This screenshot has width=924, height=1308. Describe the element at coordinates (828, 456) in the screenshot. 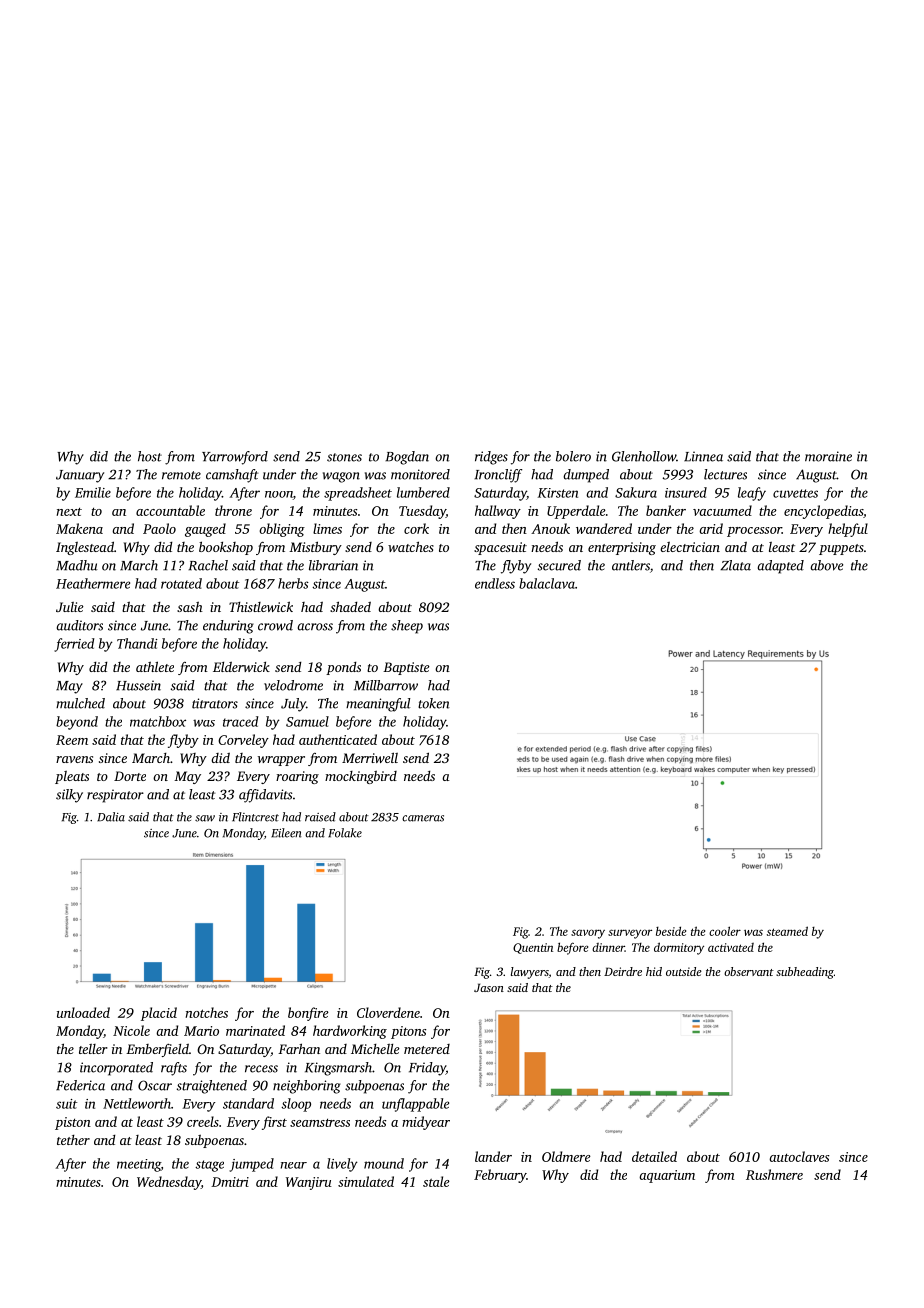

I see `moraine` at that location.
